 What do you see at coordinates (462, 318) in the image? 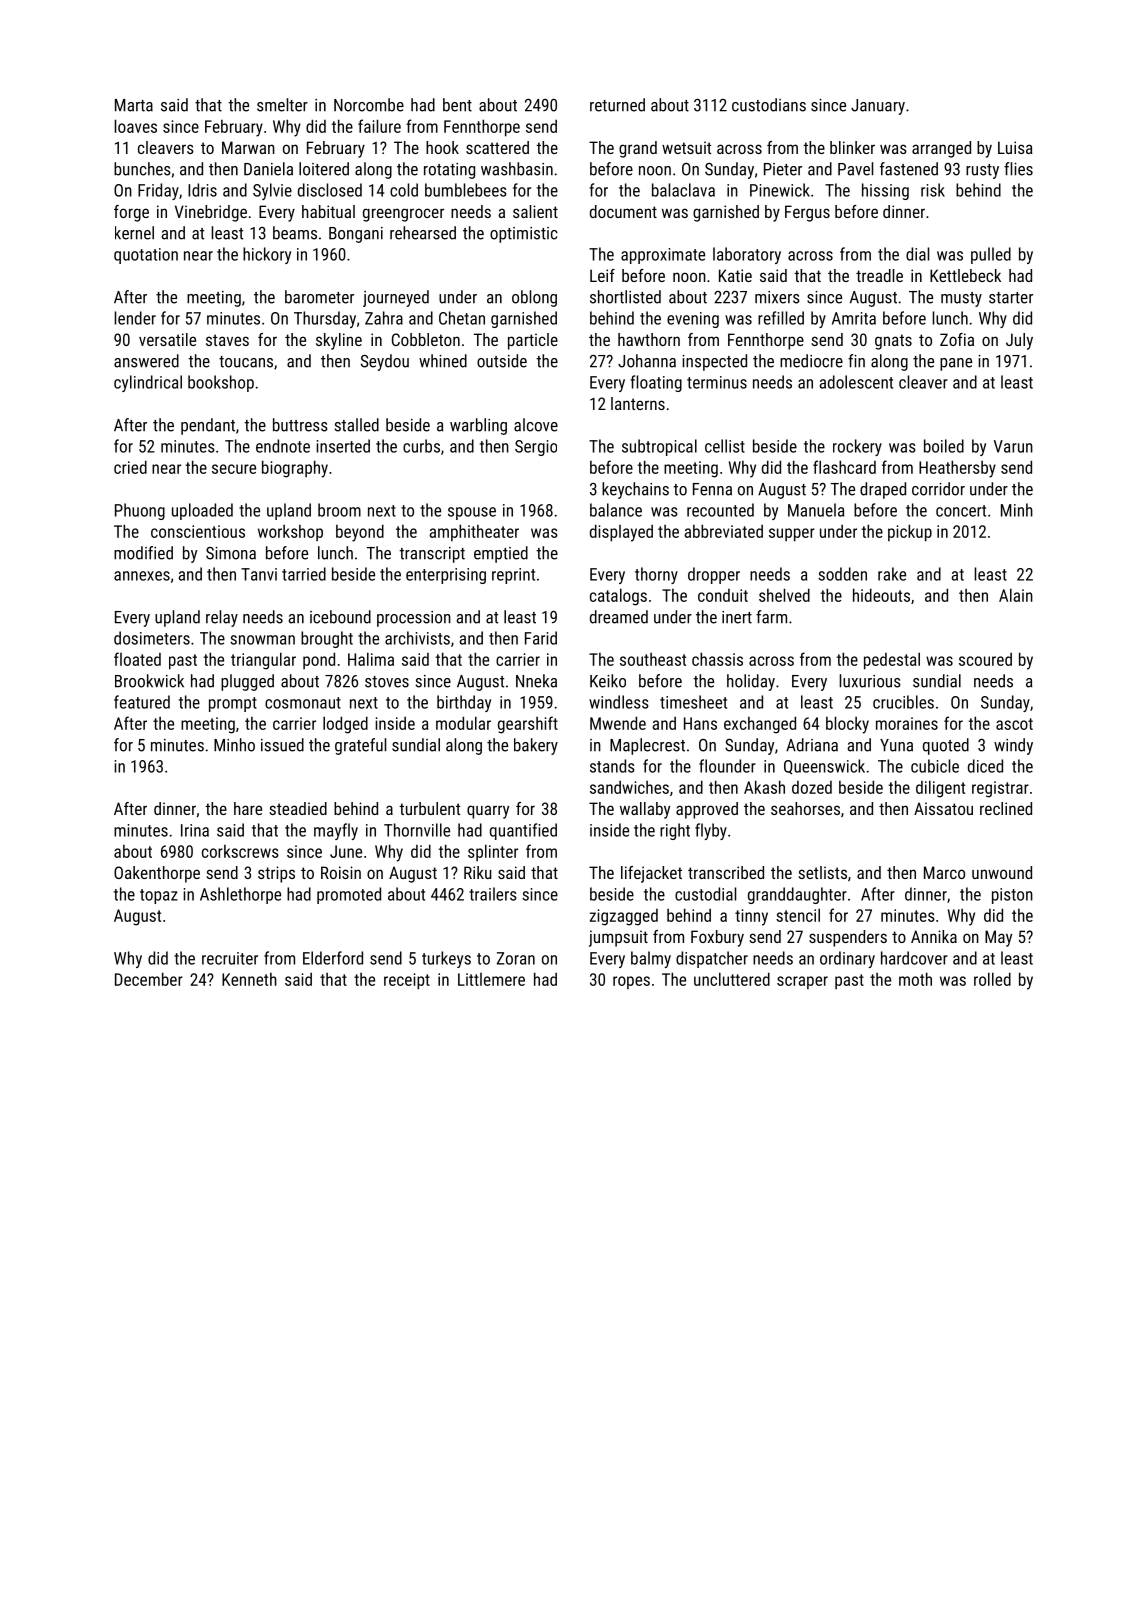
I see `Chetan` at bounding box center [462, 318].
